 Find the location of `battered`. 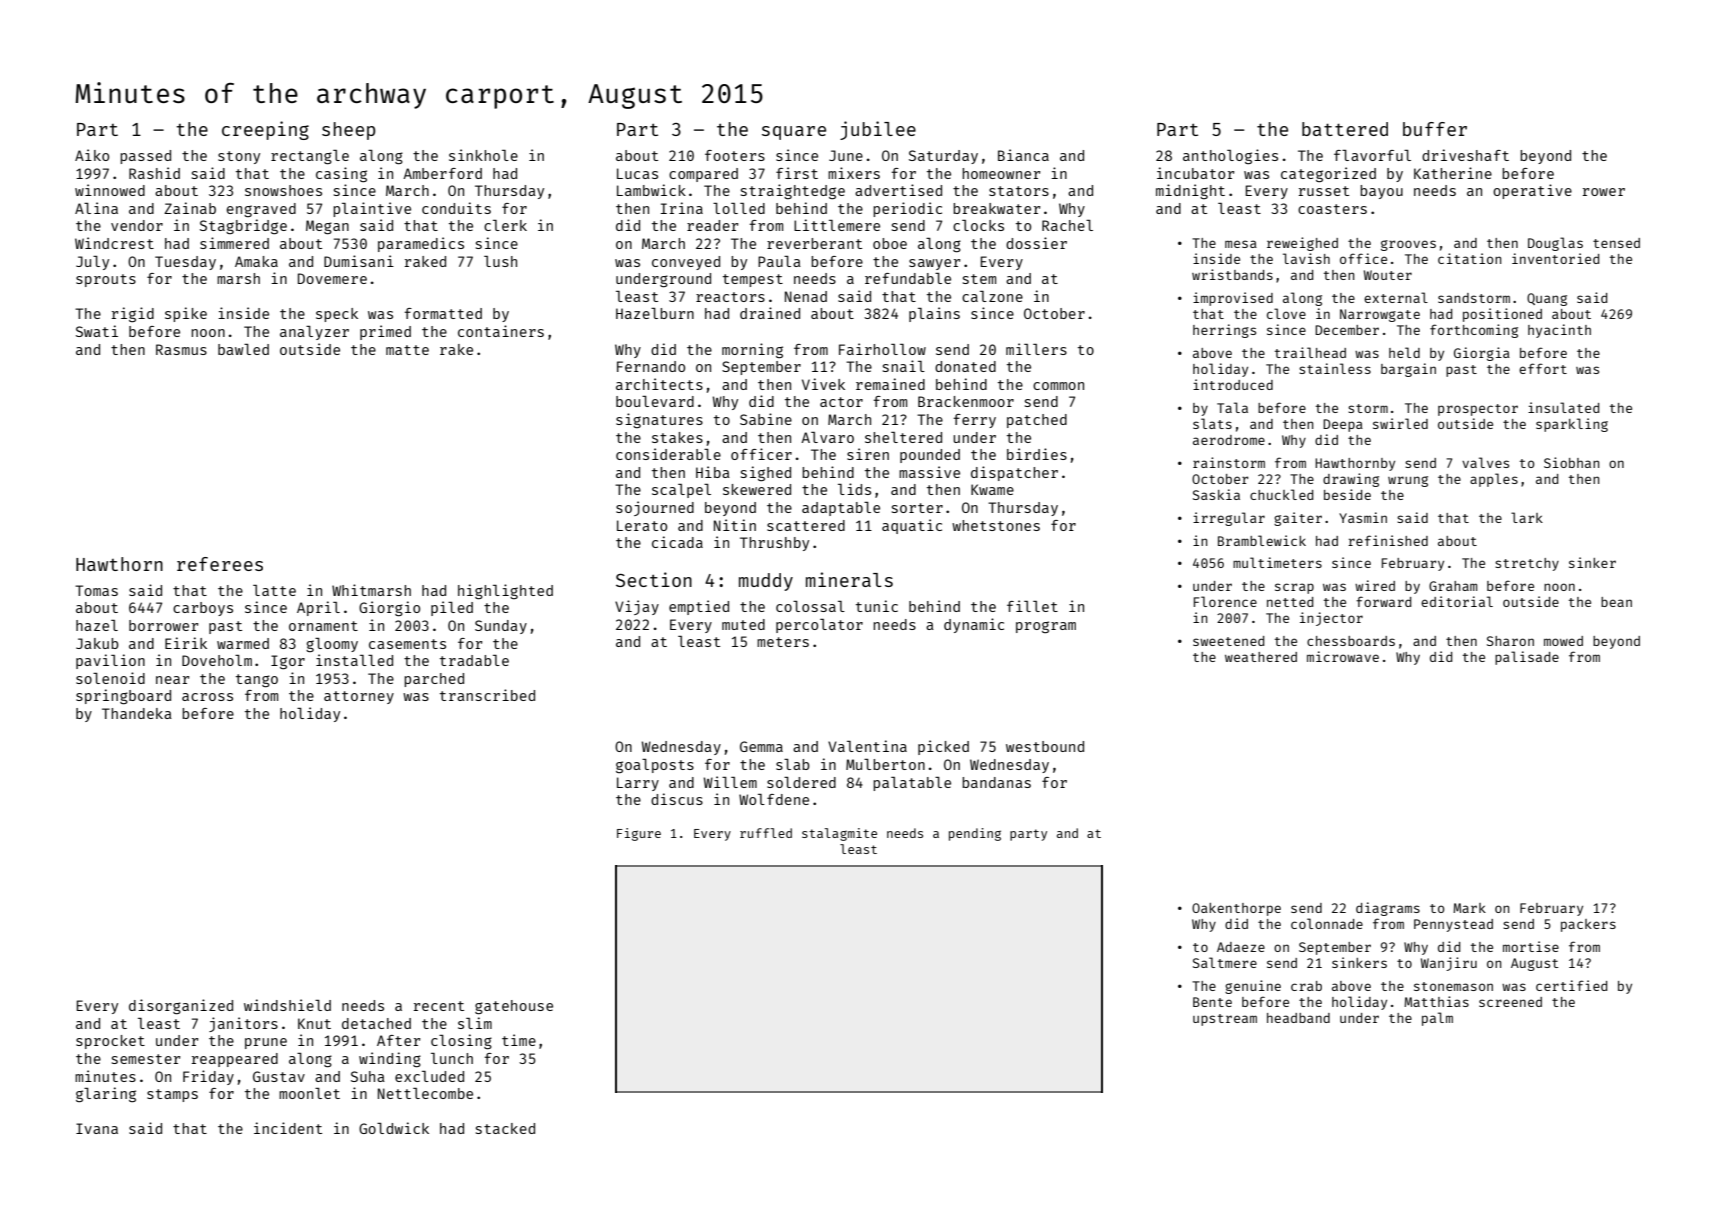

battered is located at coordinates (1345, 129).
